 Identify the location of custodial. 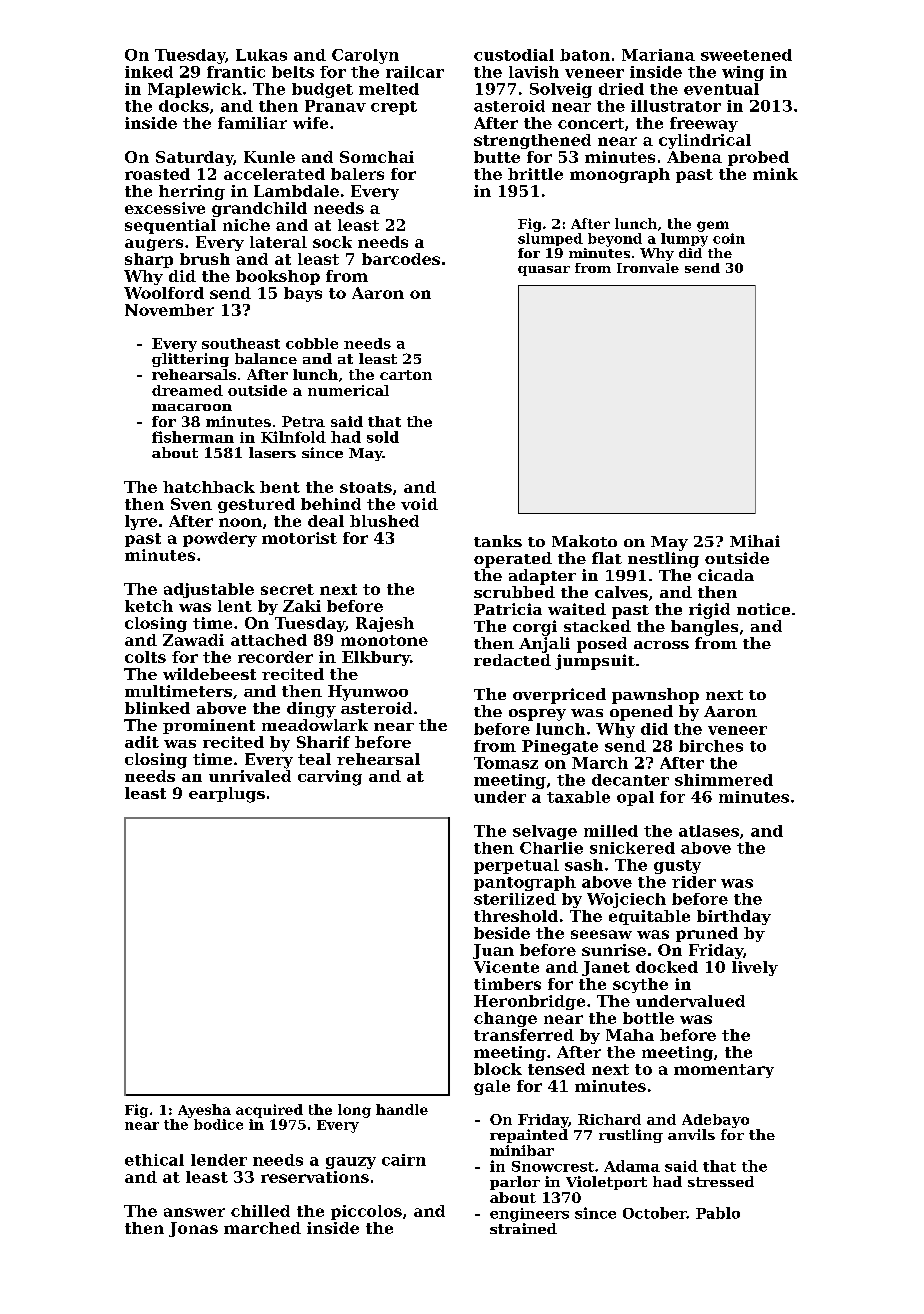
(514, 55).
